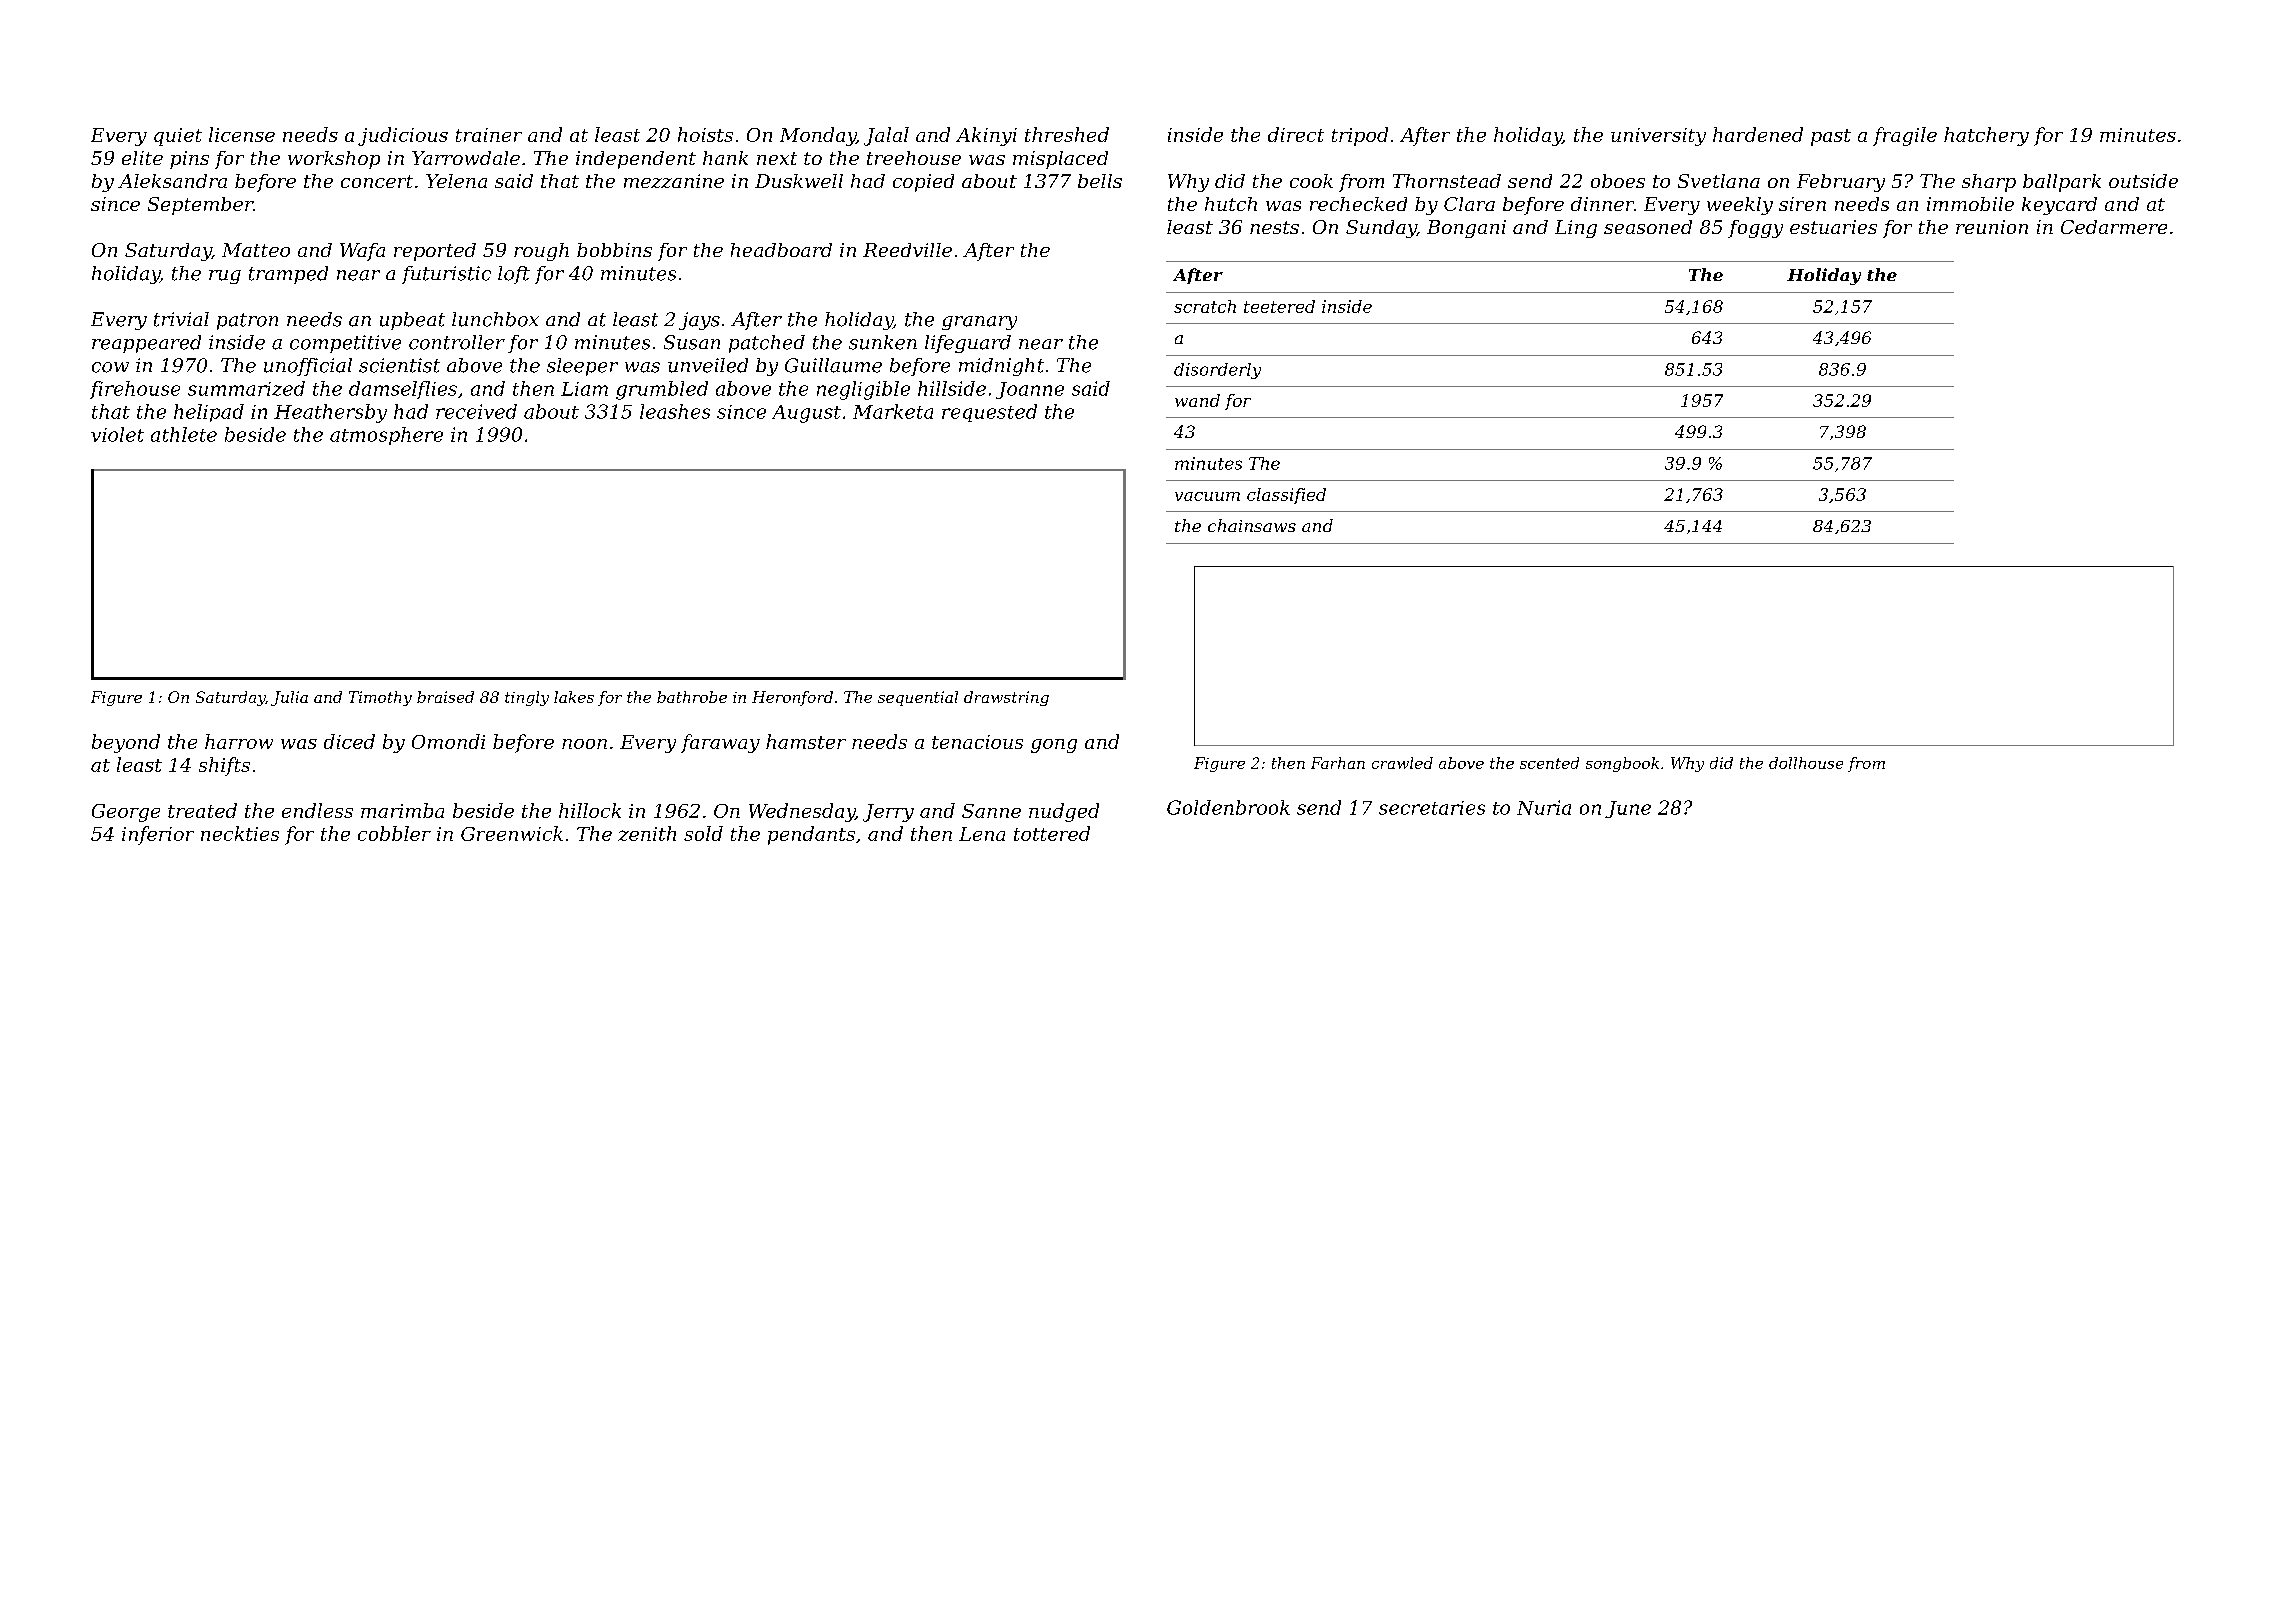 This screenshot has width=2292, height=1620. Describe the element at coordinates (1030, 390) in the screenshot. I see `Joanne` at that location.
